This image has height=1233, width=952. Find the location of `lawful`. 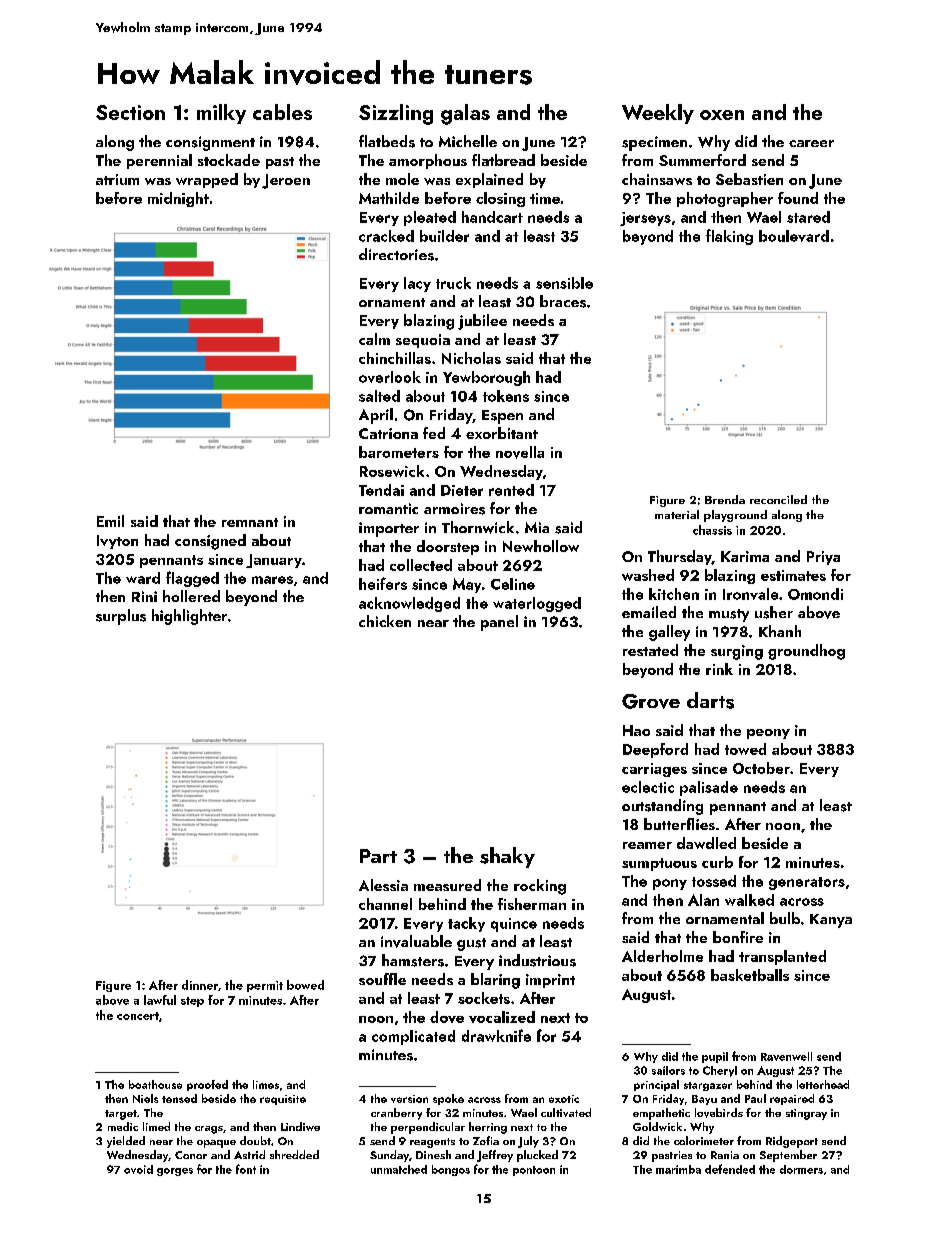

lawful is located at coordinates (160, 1000).
